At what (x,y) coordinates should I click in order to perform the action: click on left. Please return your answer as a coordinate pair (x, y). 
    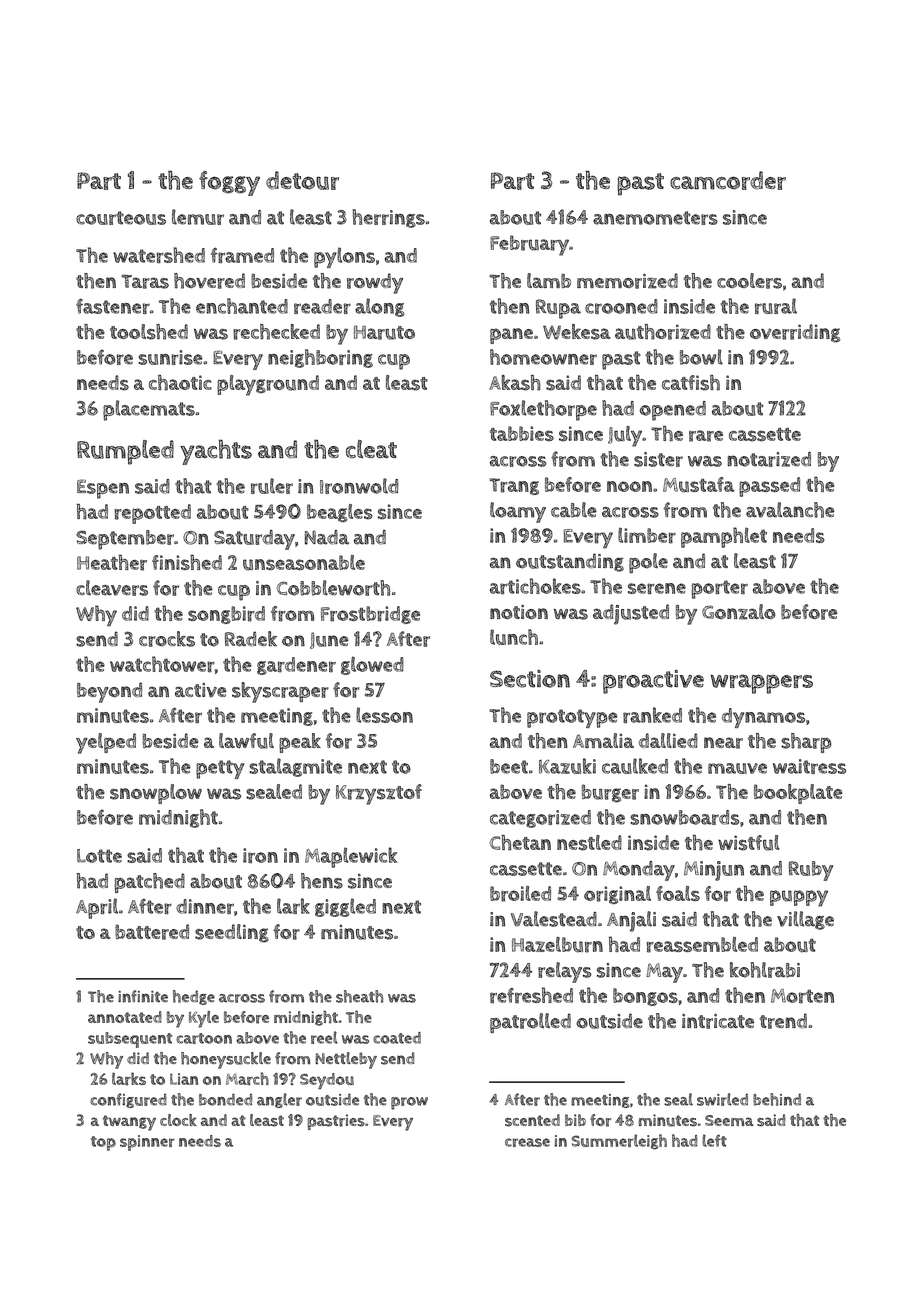
    Looking at the image, I should click on (714, 1140).
